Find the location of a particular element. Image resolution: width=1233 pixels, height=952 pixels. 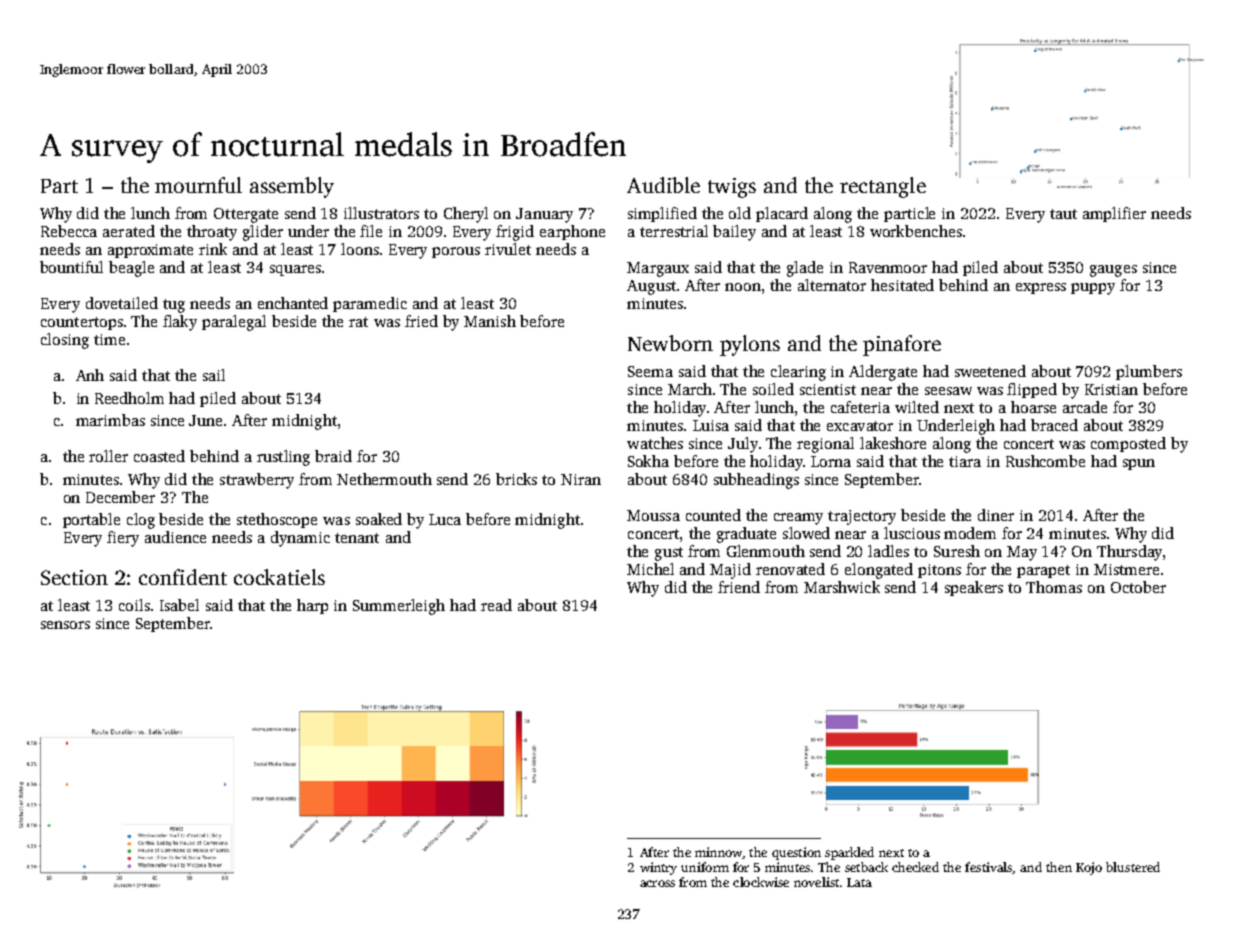

Thomas is located at coordinates (1054, 587).
